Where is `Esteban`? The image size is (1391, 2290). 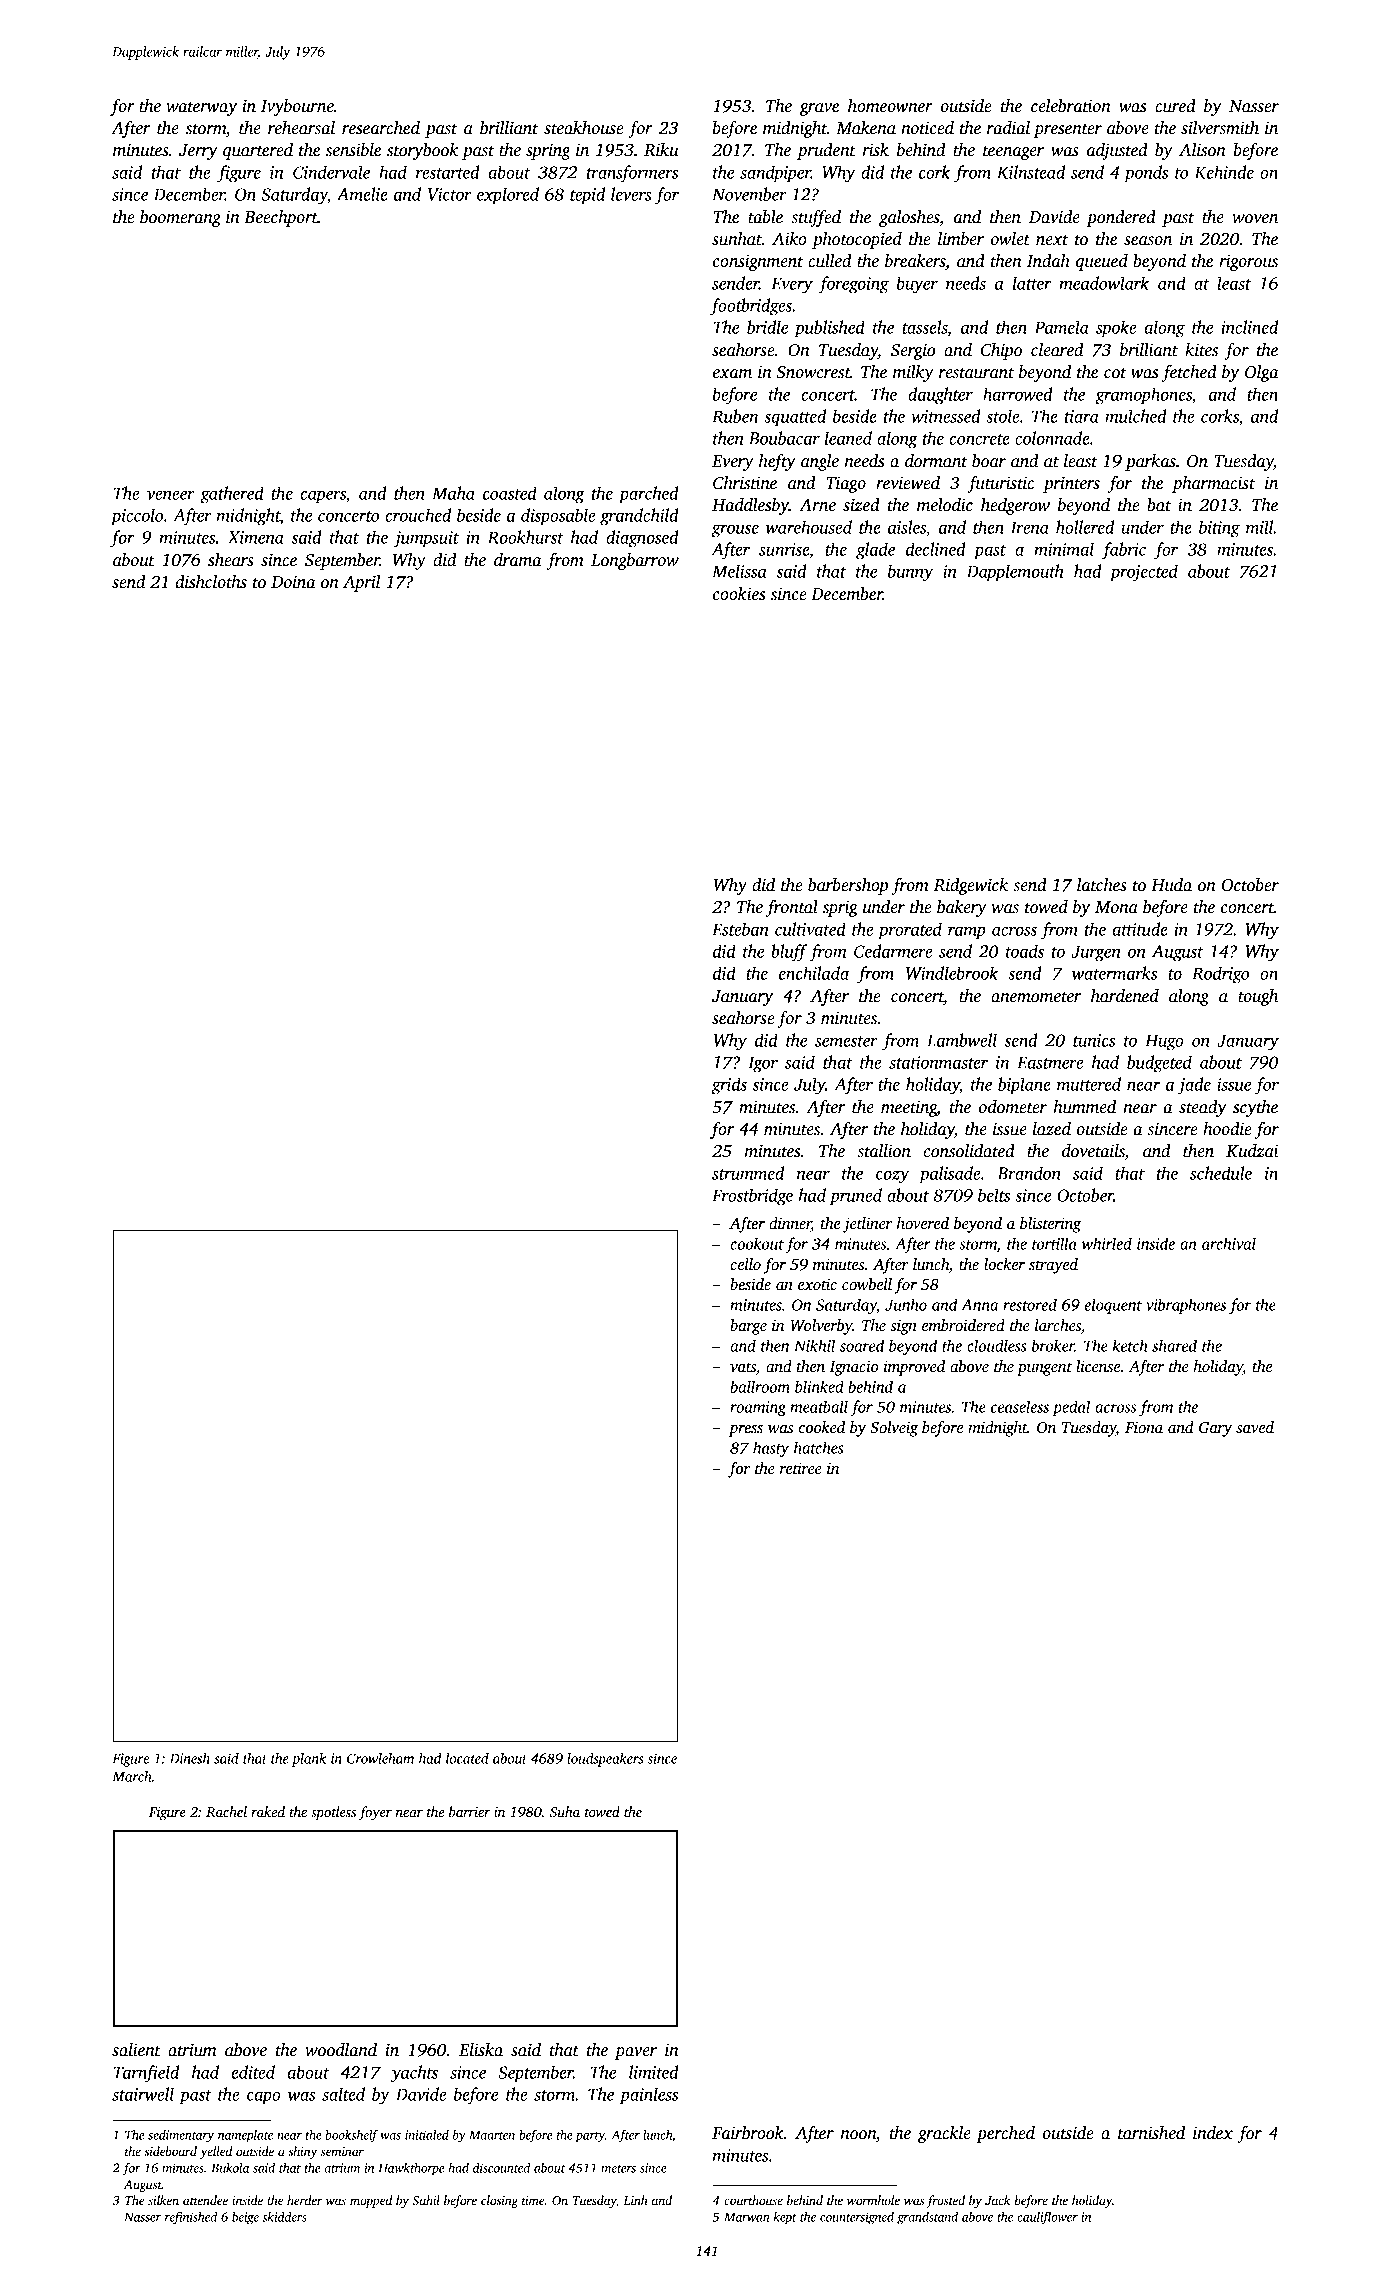
Esteban is located at coordinates (740, 929).
